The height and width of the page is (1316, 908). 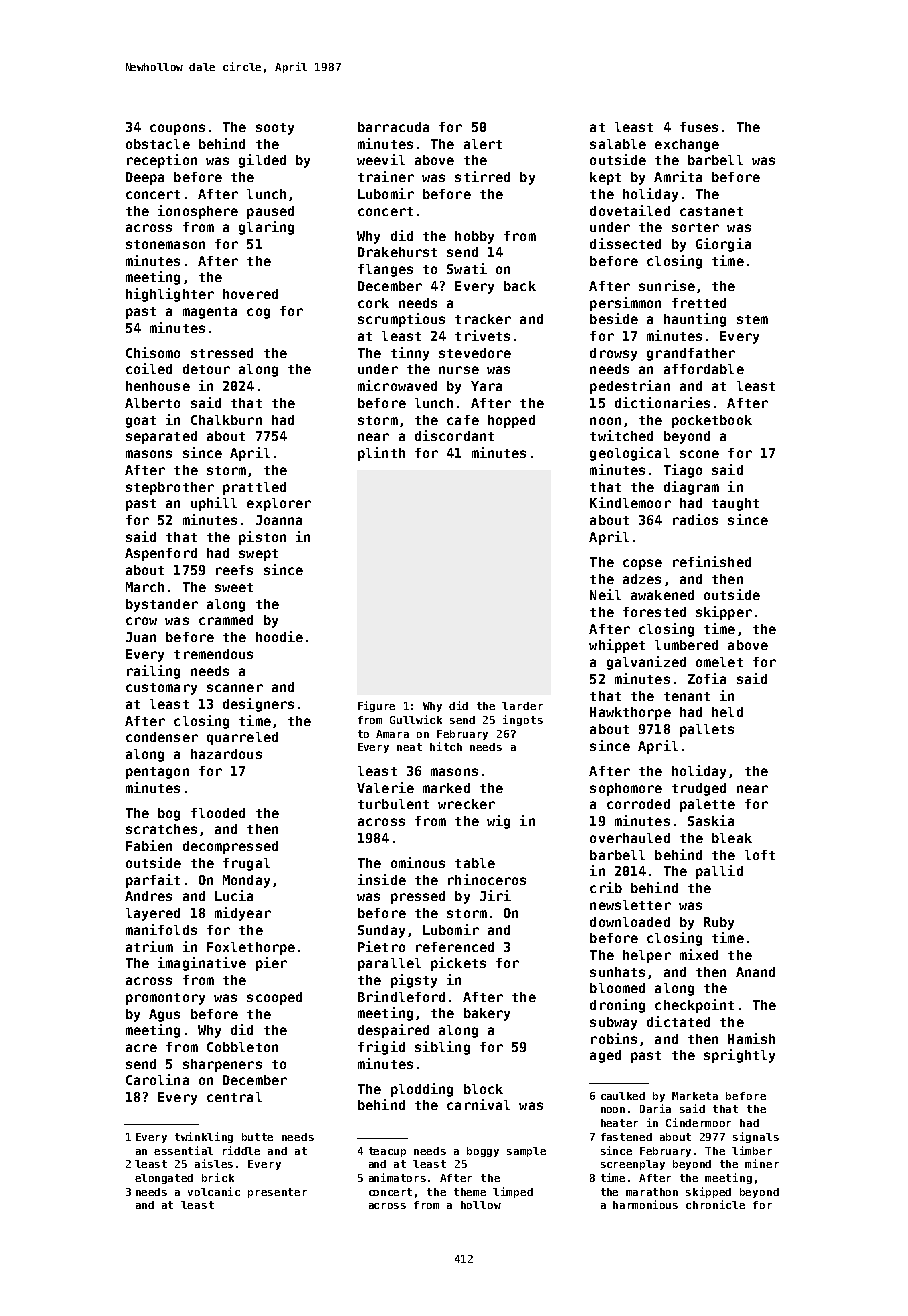 What do you see at coordinates (177, 129) in the page?
I see `coupons` at bounding box center [177, 129].
